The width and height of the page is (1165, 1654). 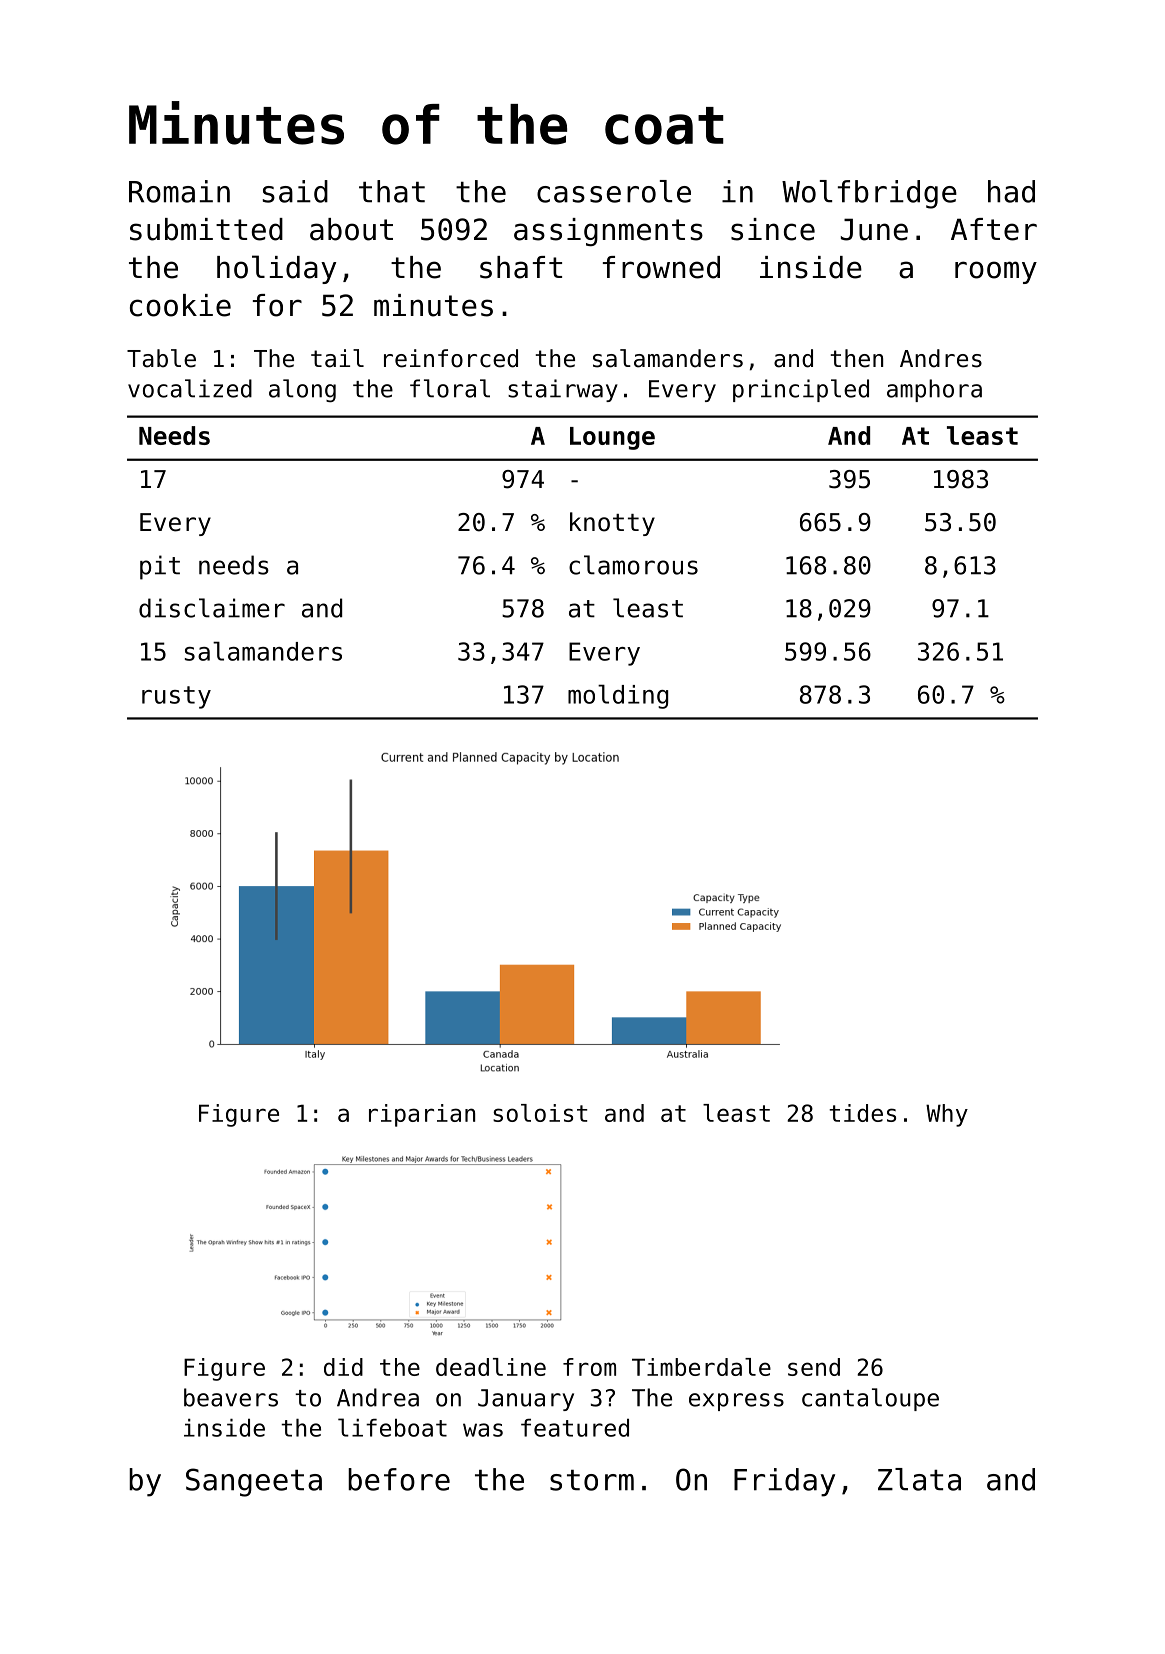 What do you see at coordinates (996, 272) in the page?
I see `roomy` at bounding box center [996, 272].
